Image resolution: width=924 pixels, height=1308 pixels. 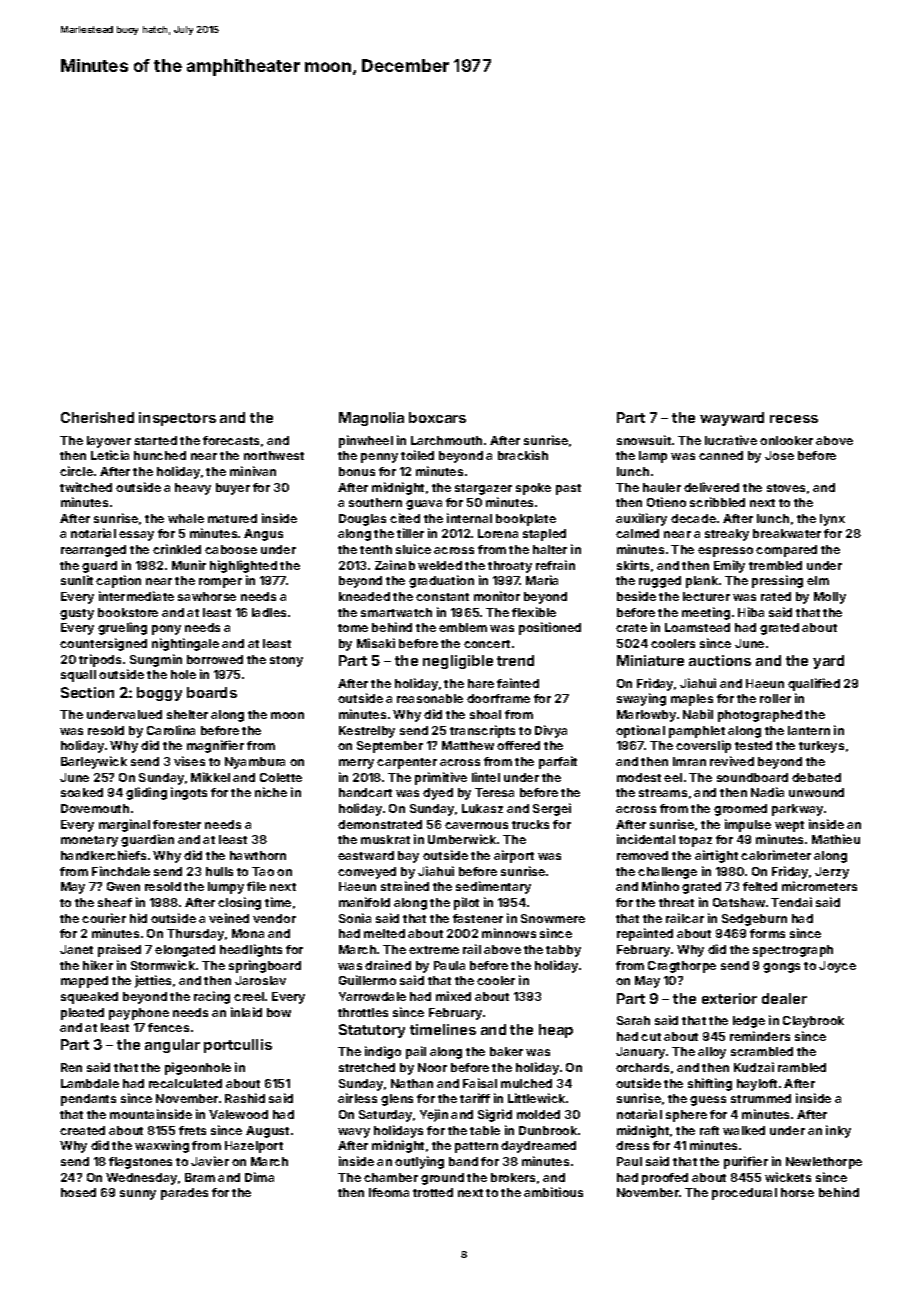 I want to click on hosed, so click(x=78, y=1192).
